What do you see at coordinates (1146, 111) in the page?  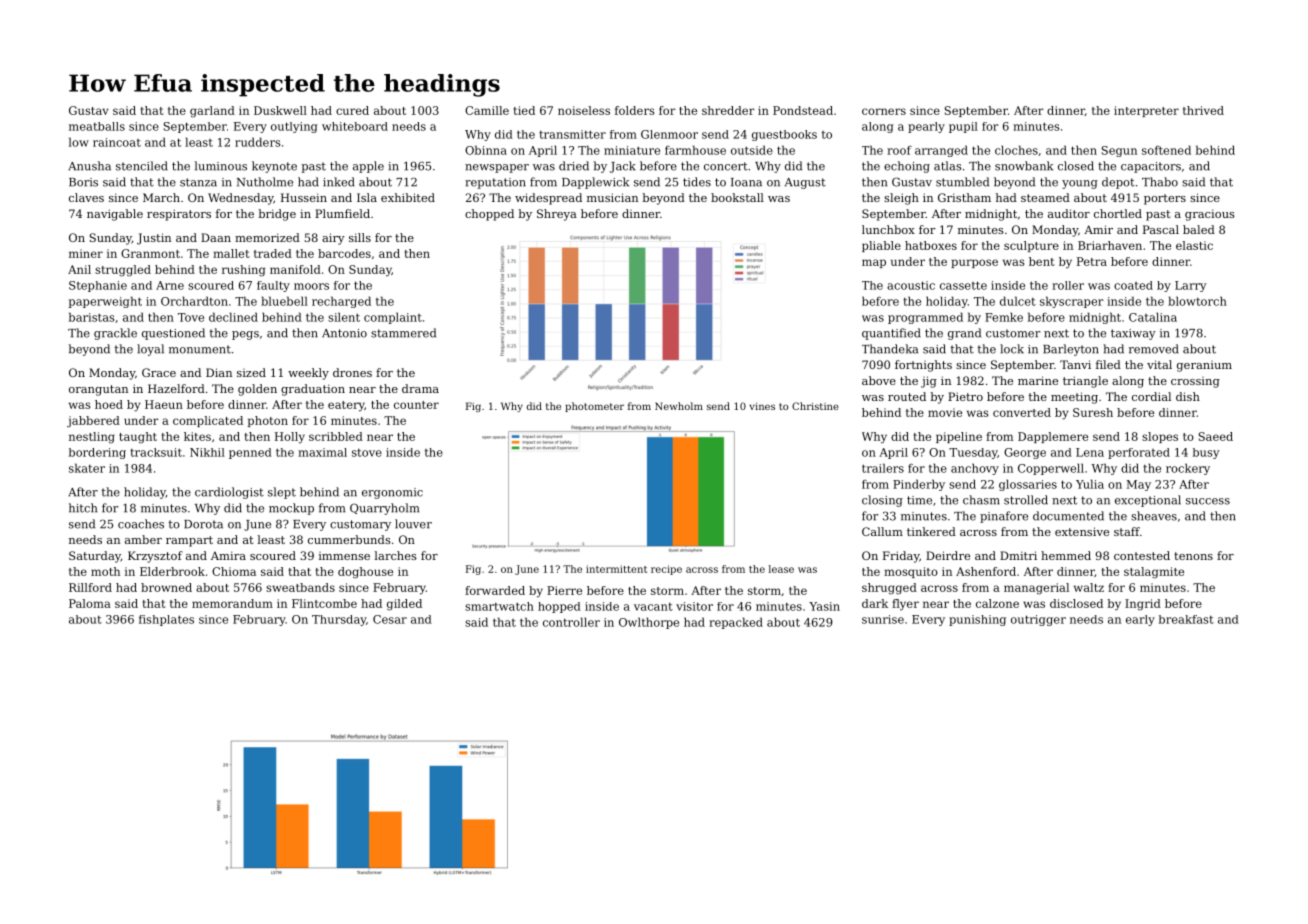 I see `interpreter` at bounding box center [1146, 111].
